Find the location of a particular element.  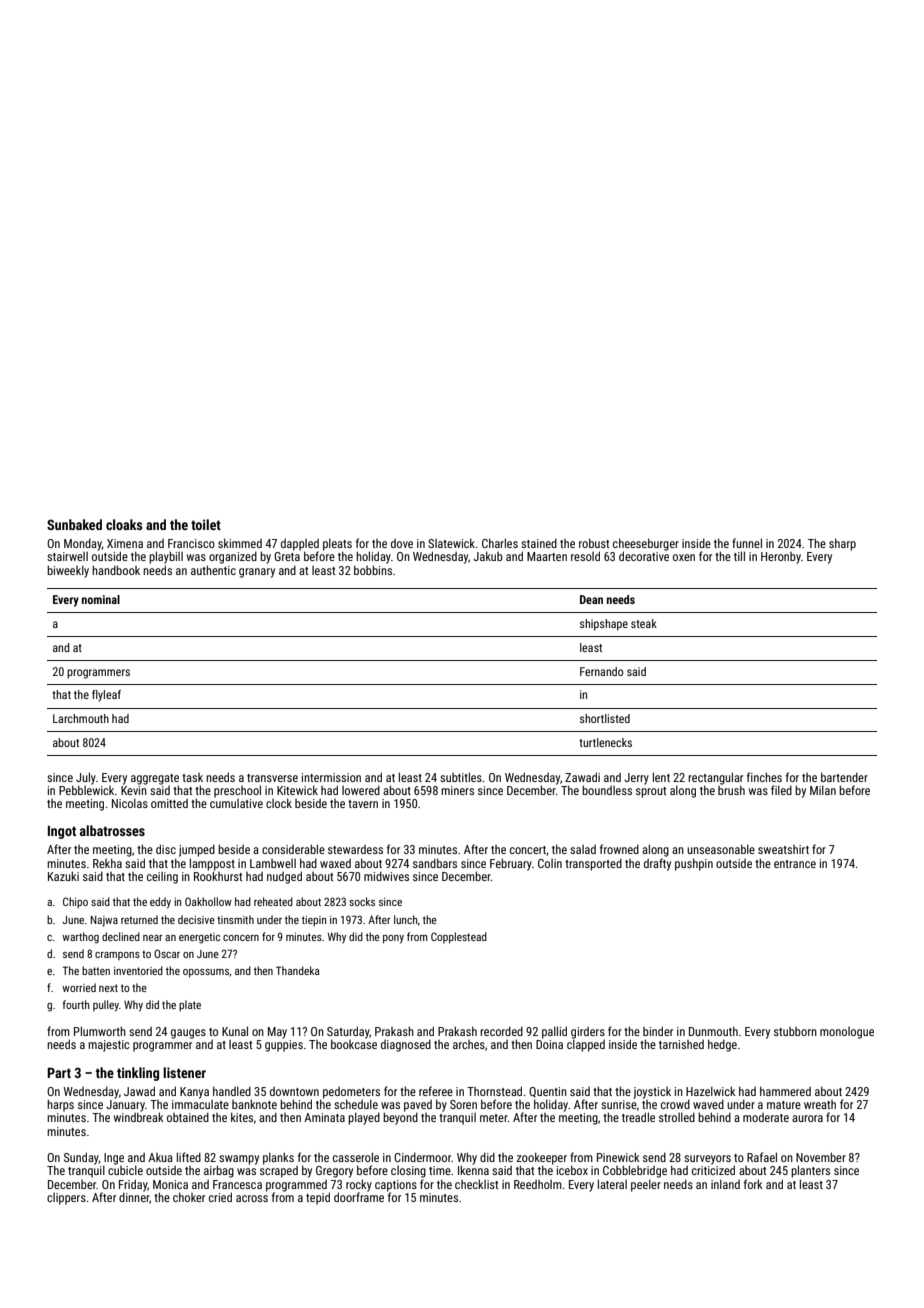

tavern is located at coordinates (363, 804).
